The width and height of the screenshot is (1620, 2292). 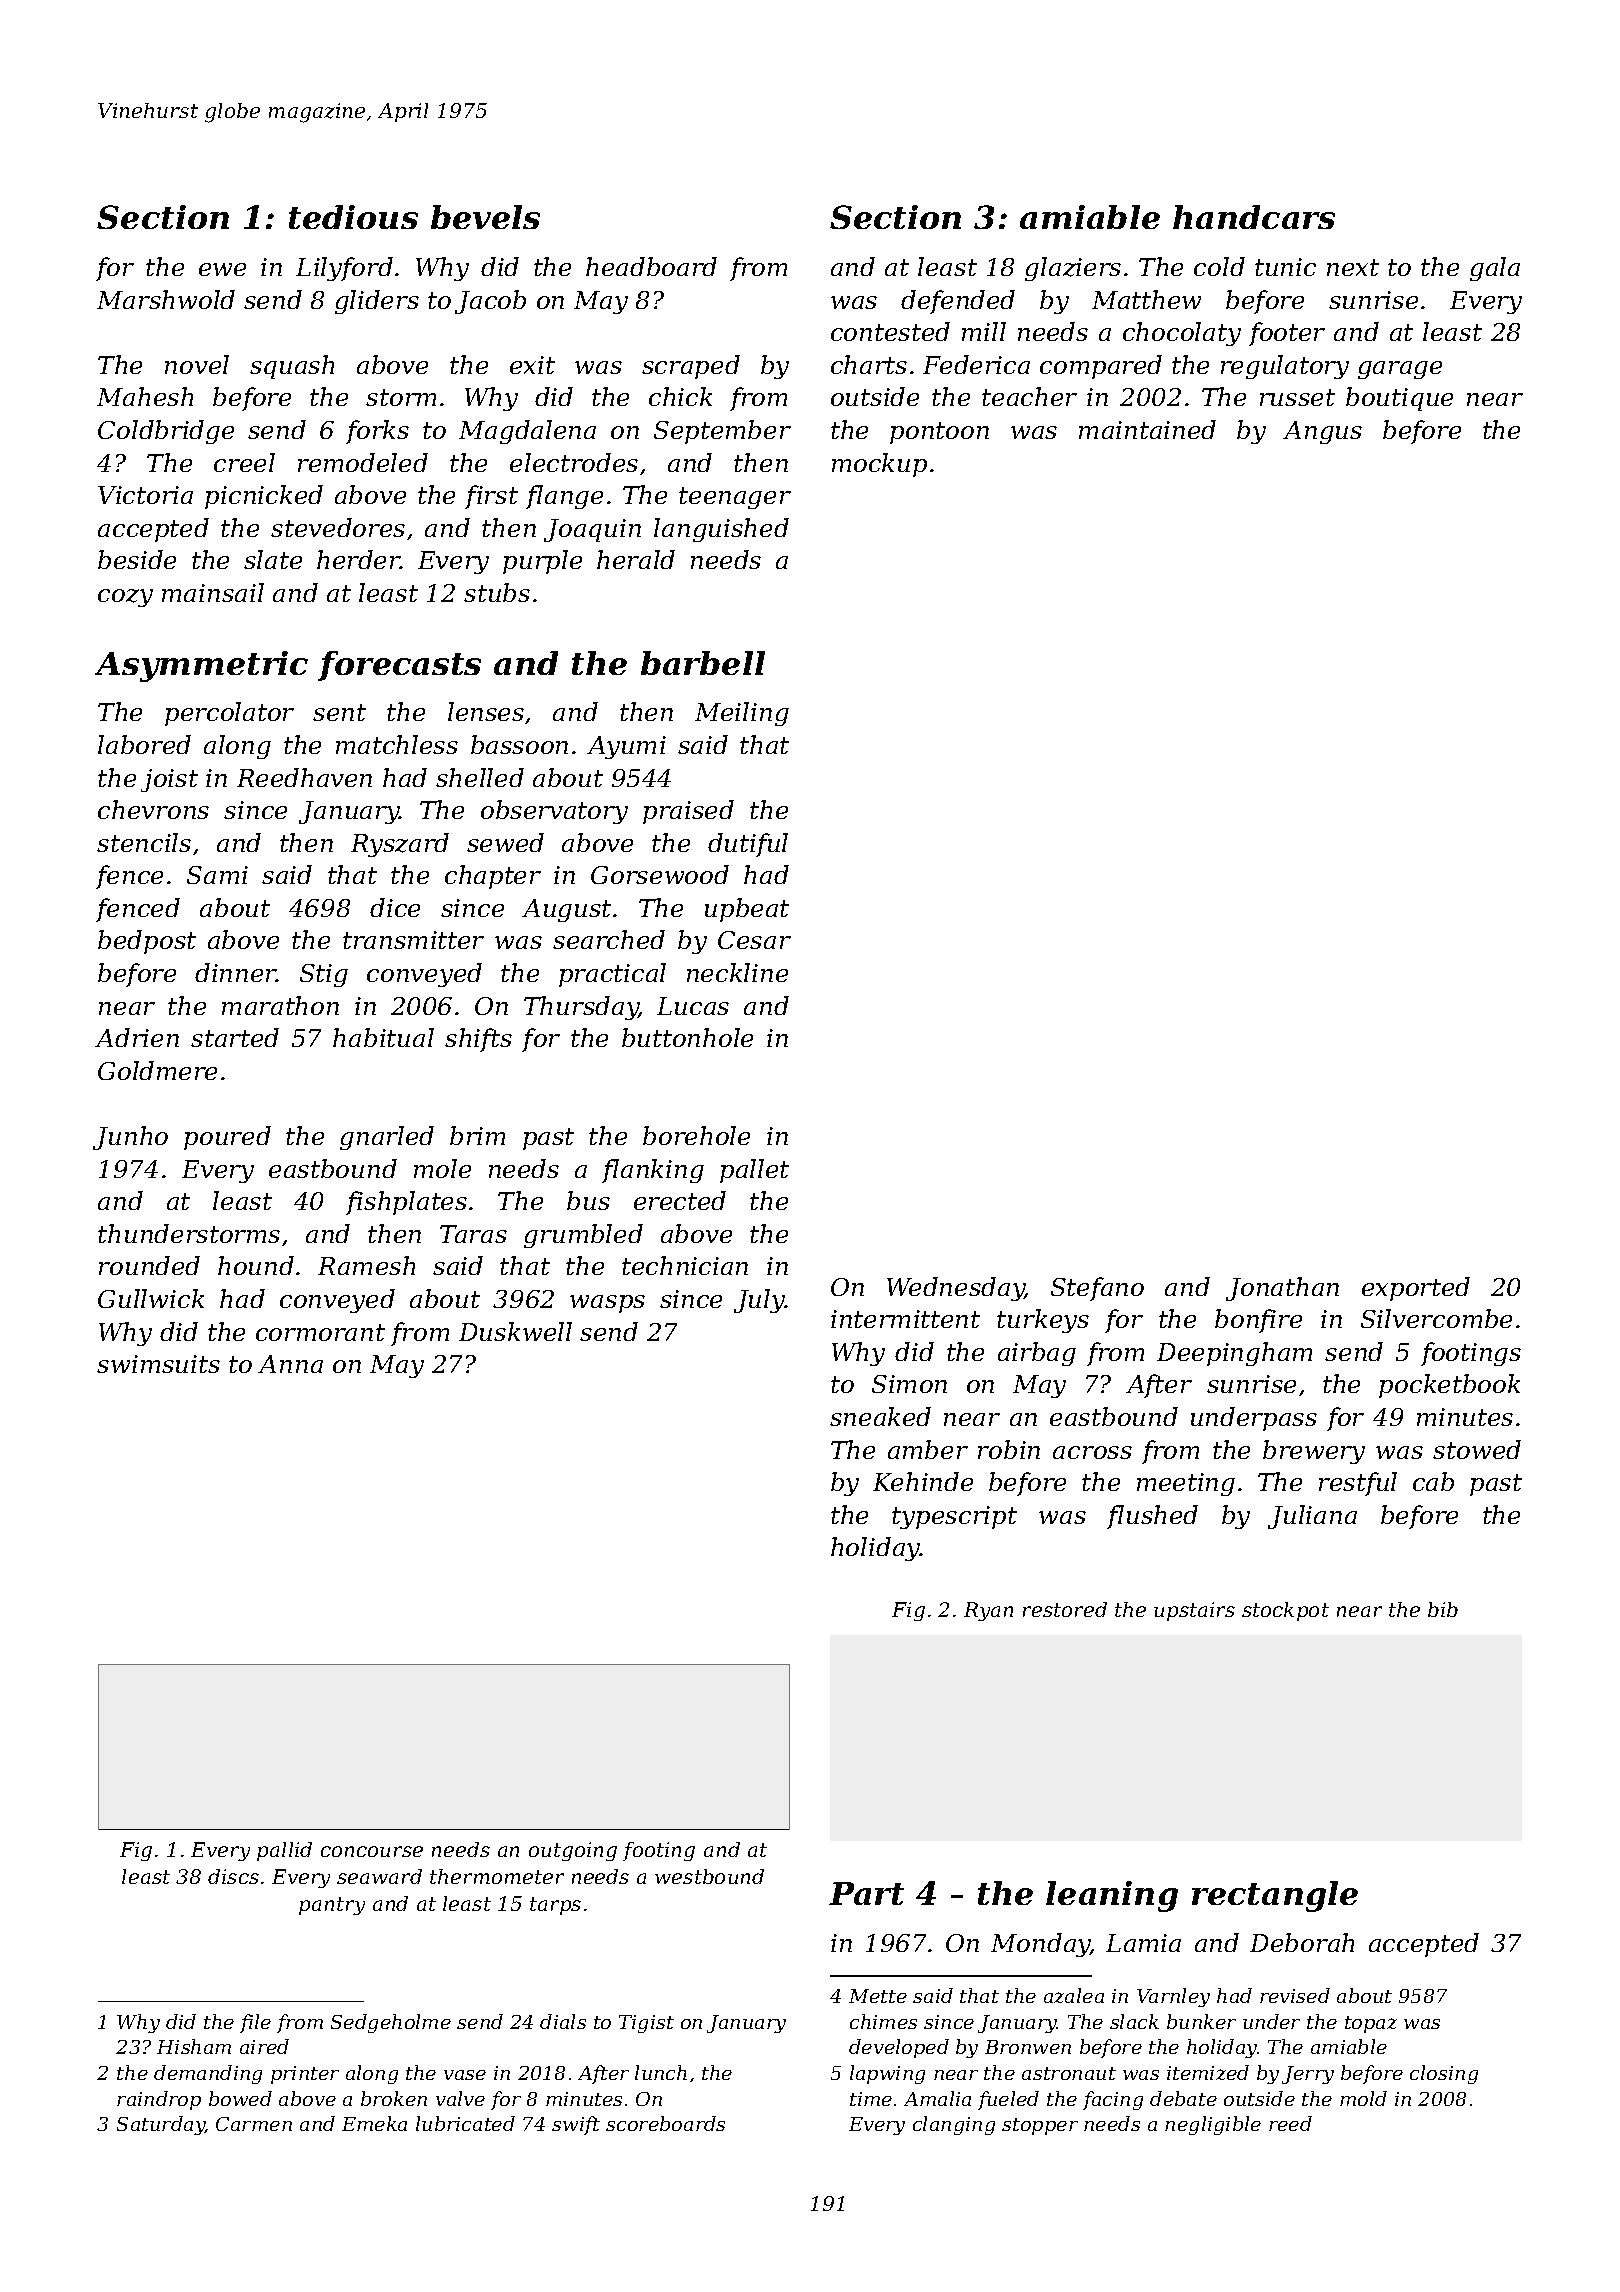 What do you see at coordinates (1322, 432) in the screenshot?
I see `Angus` at bounding box center [1322, 432].
